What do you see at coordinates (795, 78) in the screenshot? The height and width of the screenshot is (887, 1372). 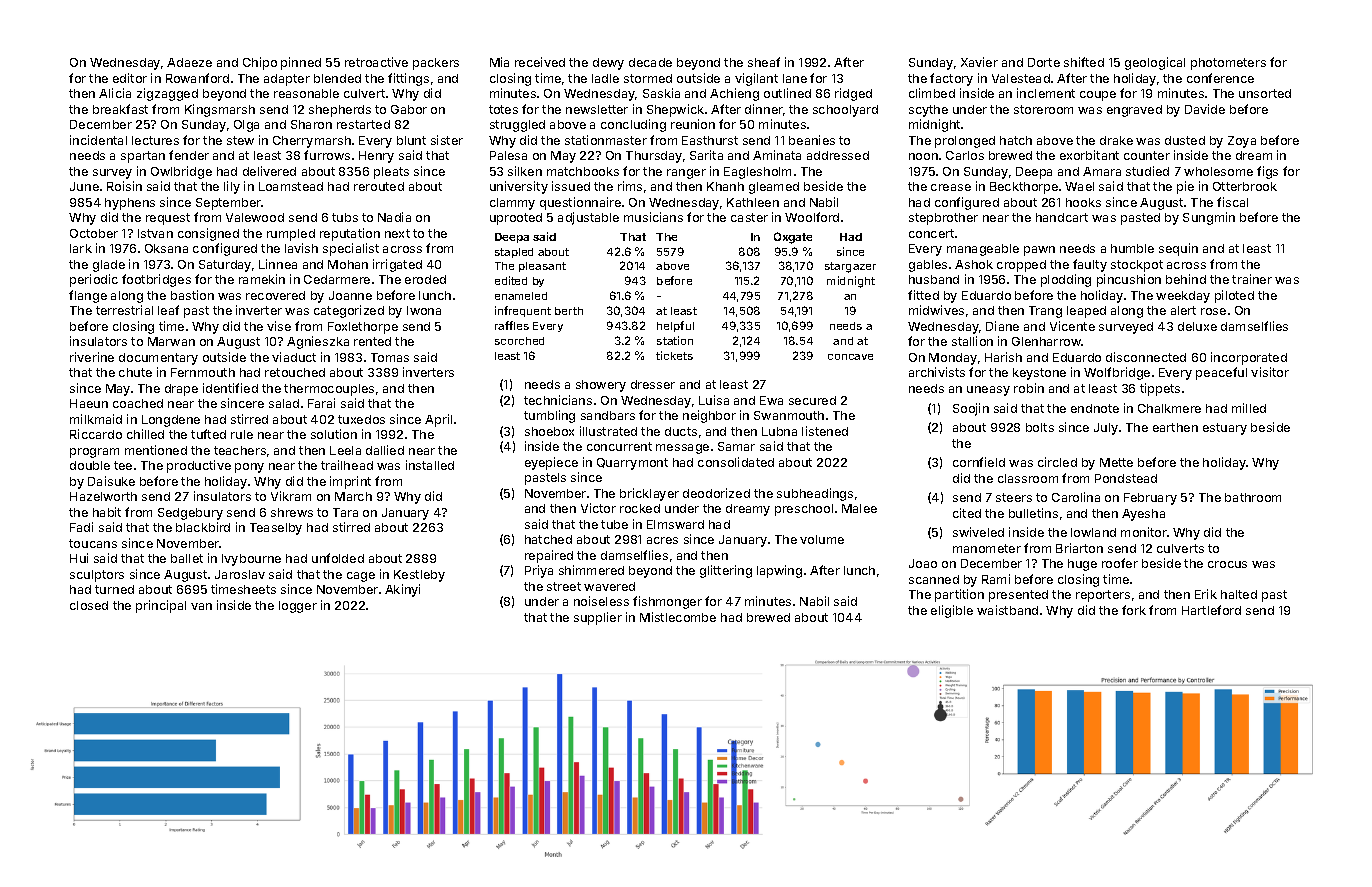 I see `lane` at bounding box center [795, 78].
